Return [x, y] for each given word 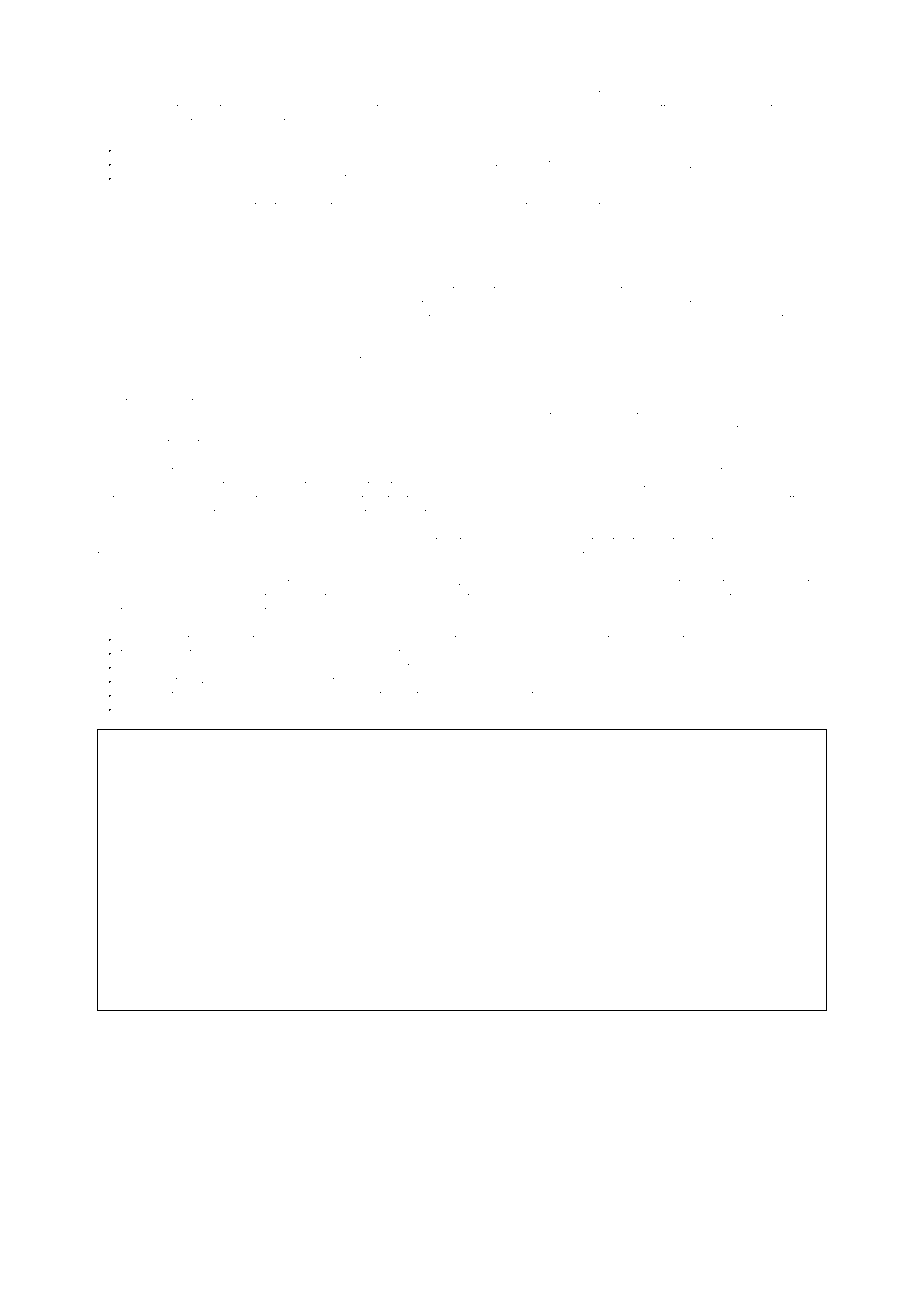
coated [671, 681]
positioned [629, 304]
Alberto [808, 360]
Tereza [392, 359]
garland [264, 375]
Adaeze [228, 178]
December [270, 666]
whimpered [402, 207]
